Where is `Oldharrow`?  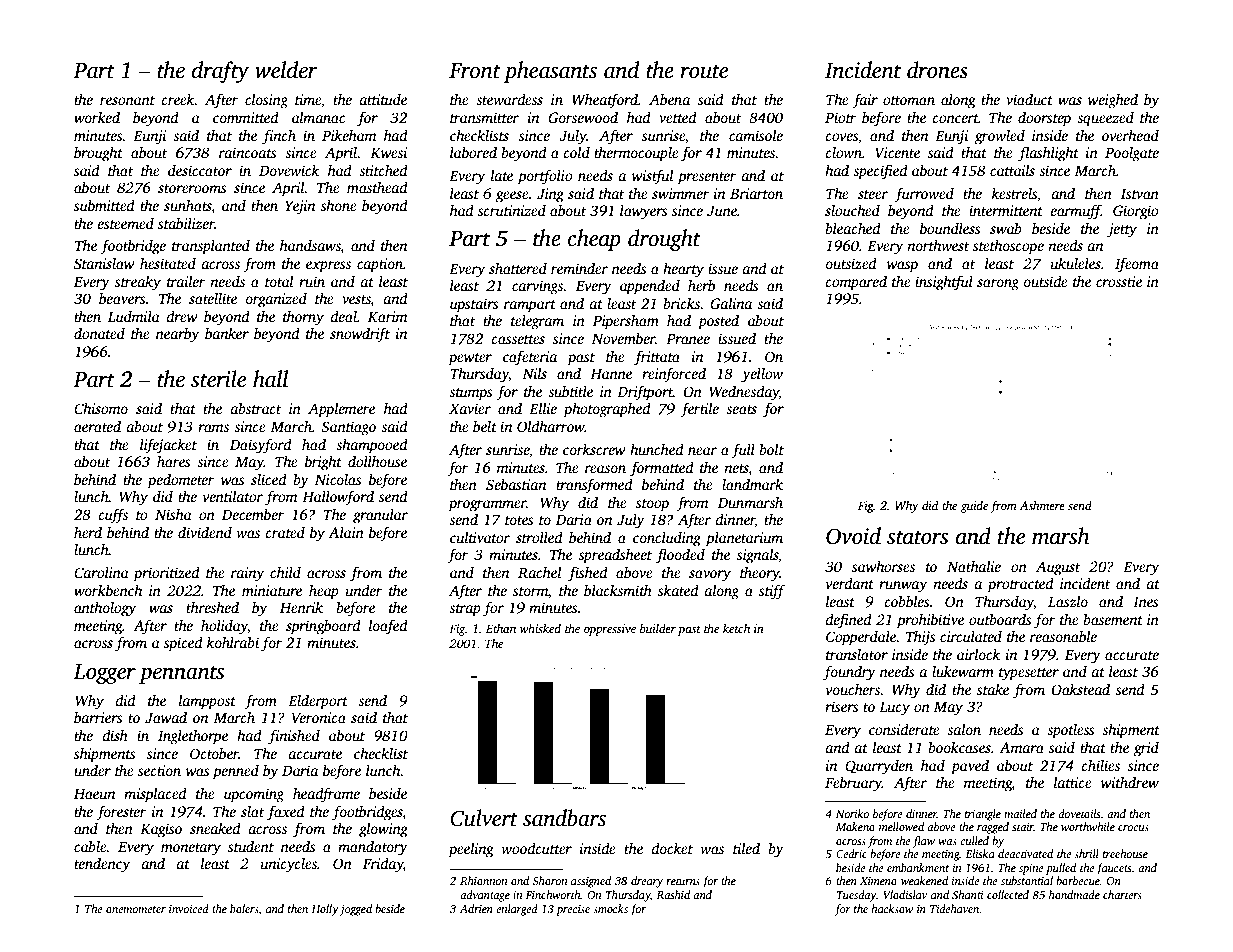 Oldharrow is located at coordinates (551, 426).
